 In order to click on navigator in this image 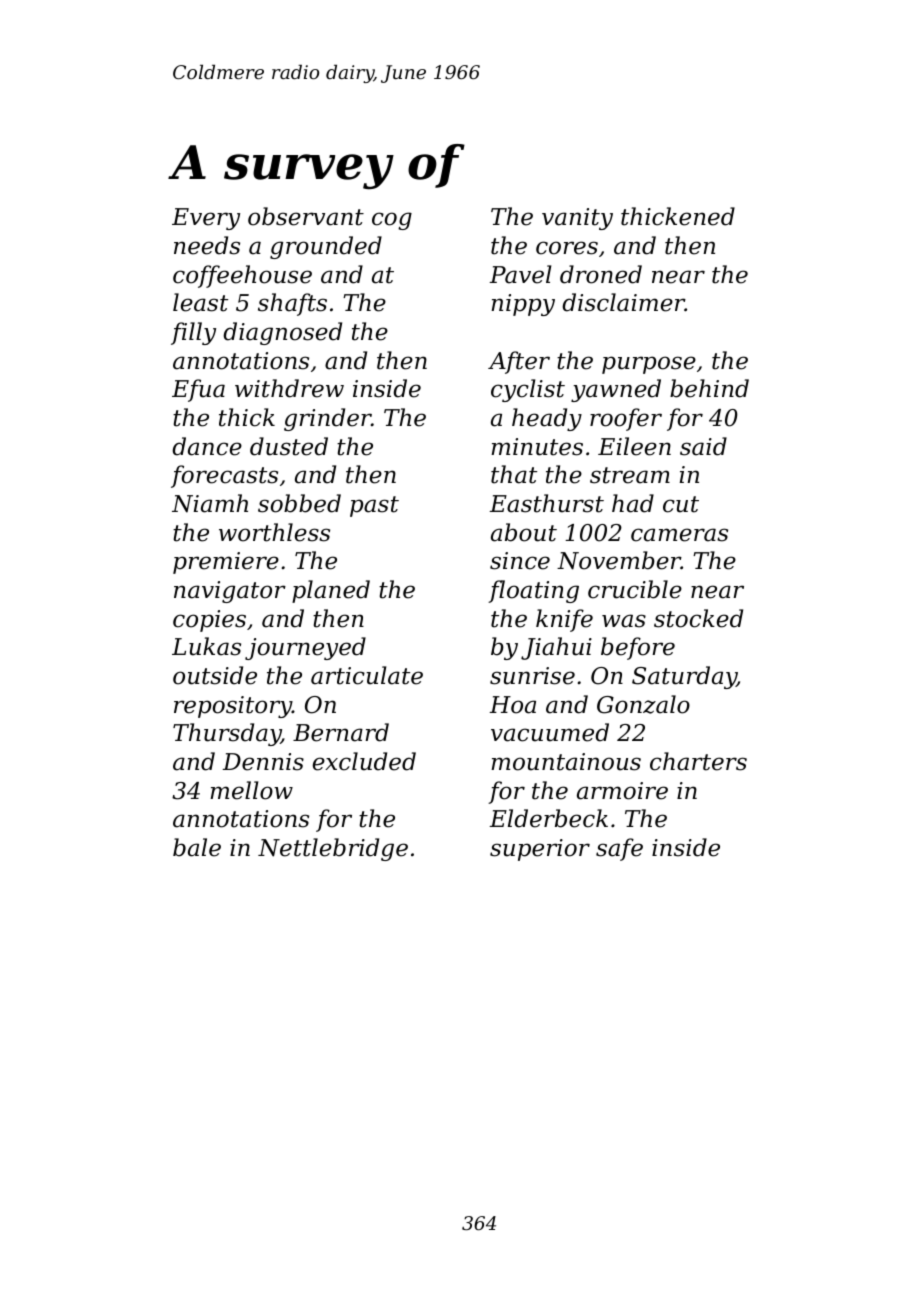, I will do `click(230, 592)`.
